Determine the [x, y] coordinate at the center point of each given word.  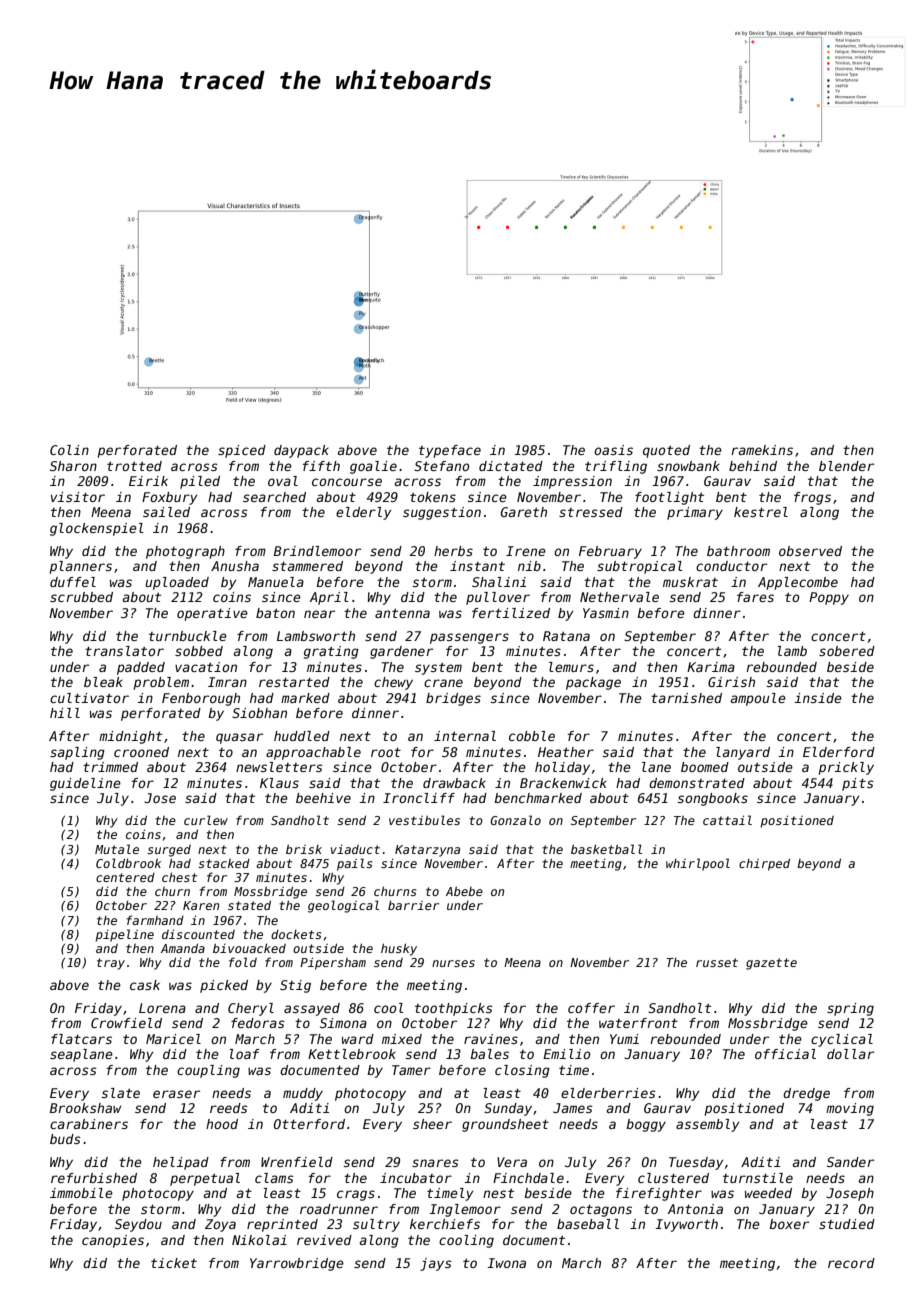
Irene [526, 551]
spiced [242, 451]
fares [755, 597]
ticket [174, 1263]
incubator [416, 1178]
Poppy [829, 598]
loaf [244, 1054]
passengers [469, 638]
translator [124, 651]
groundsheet [505, 1125]
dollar [850, 1054]
